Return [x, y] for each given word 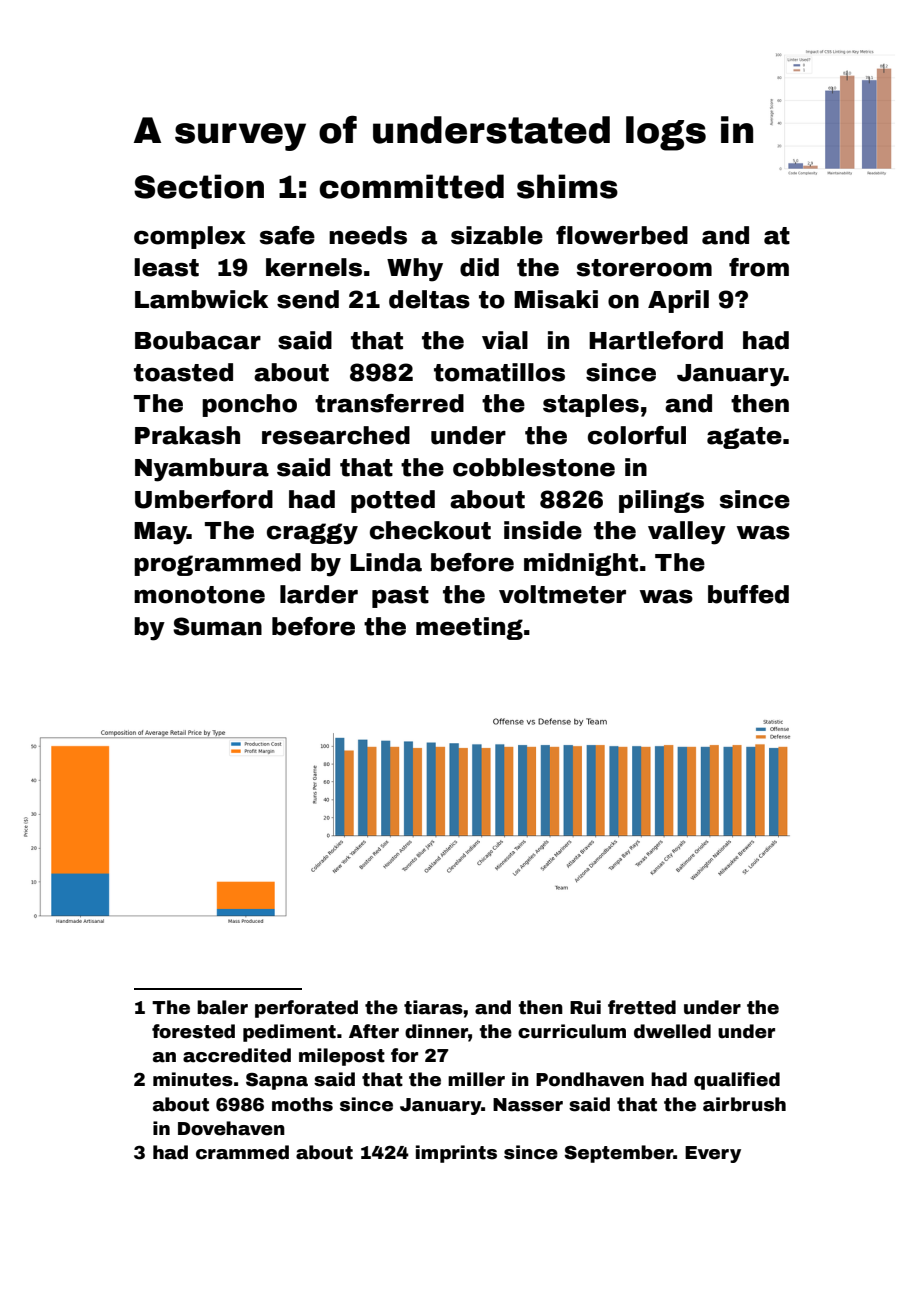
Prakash [187, 435]
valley [687, 533]
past [400, 597]
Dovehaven [231, 1128]
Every [713, 1154]
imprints [456, 1154]
